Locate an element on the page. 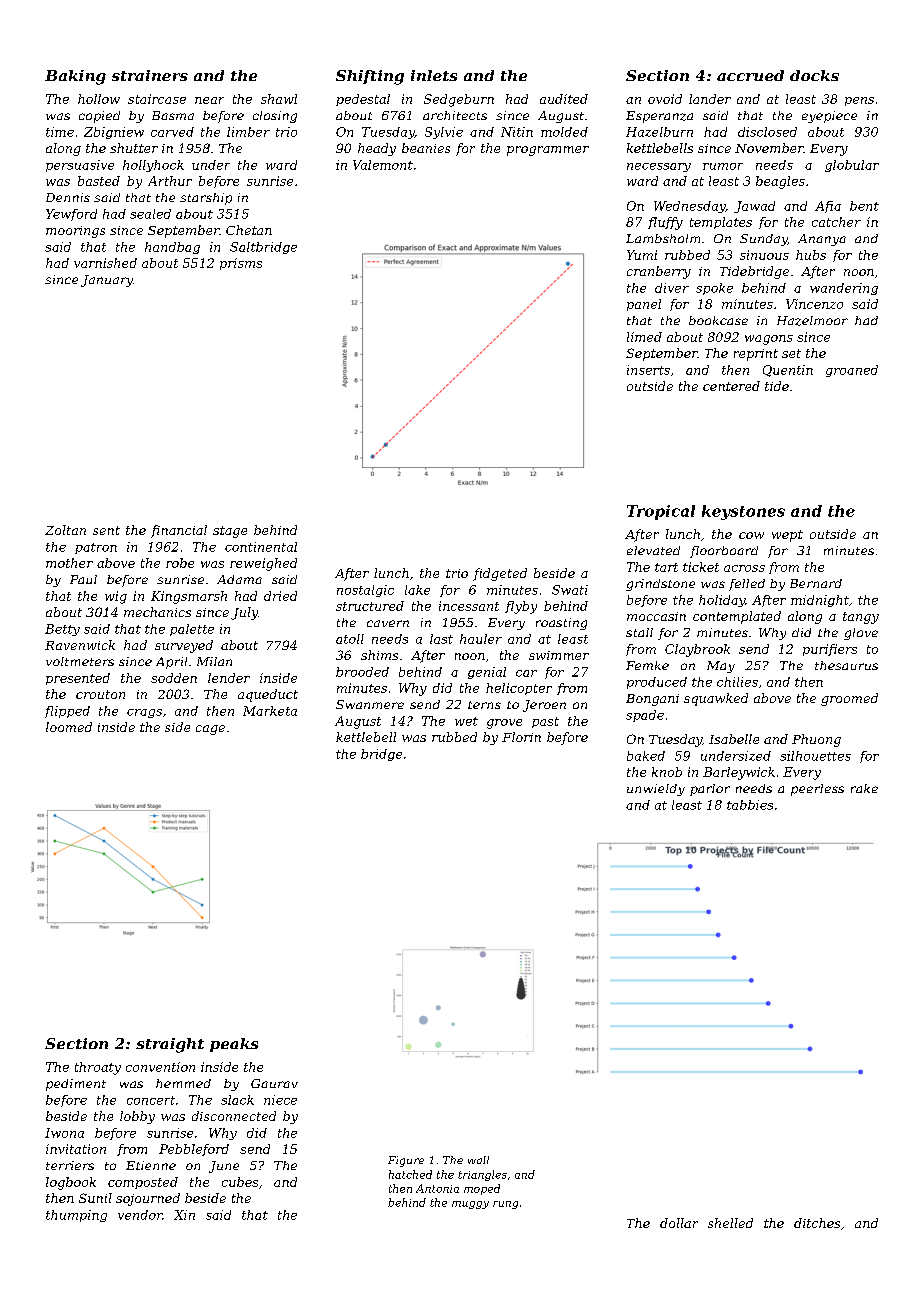  Ravenwick is located at coordinates (80, 645).
